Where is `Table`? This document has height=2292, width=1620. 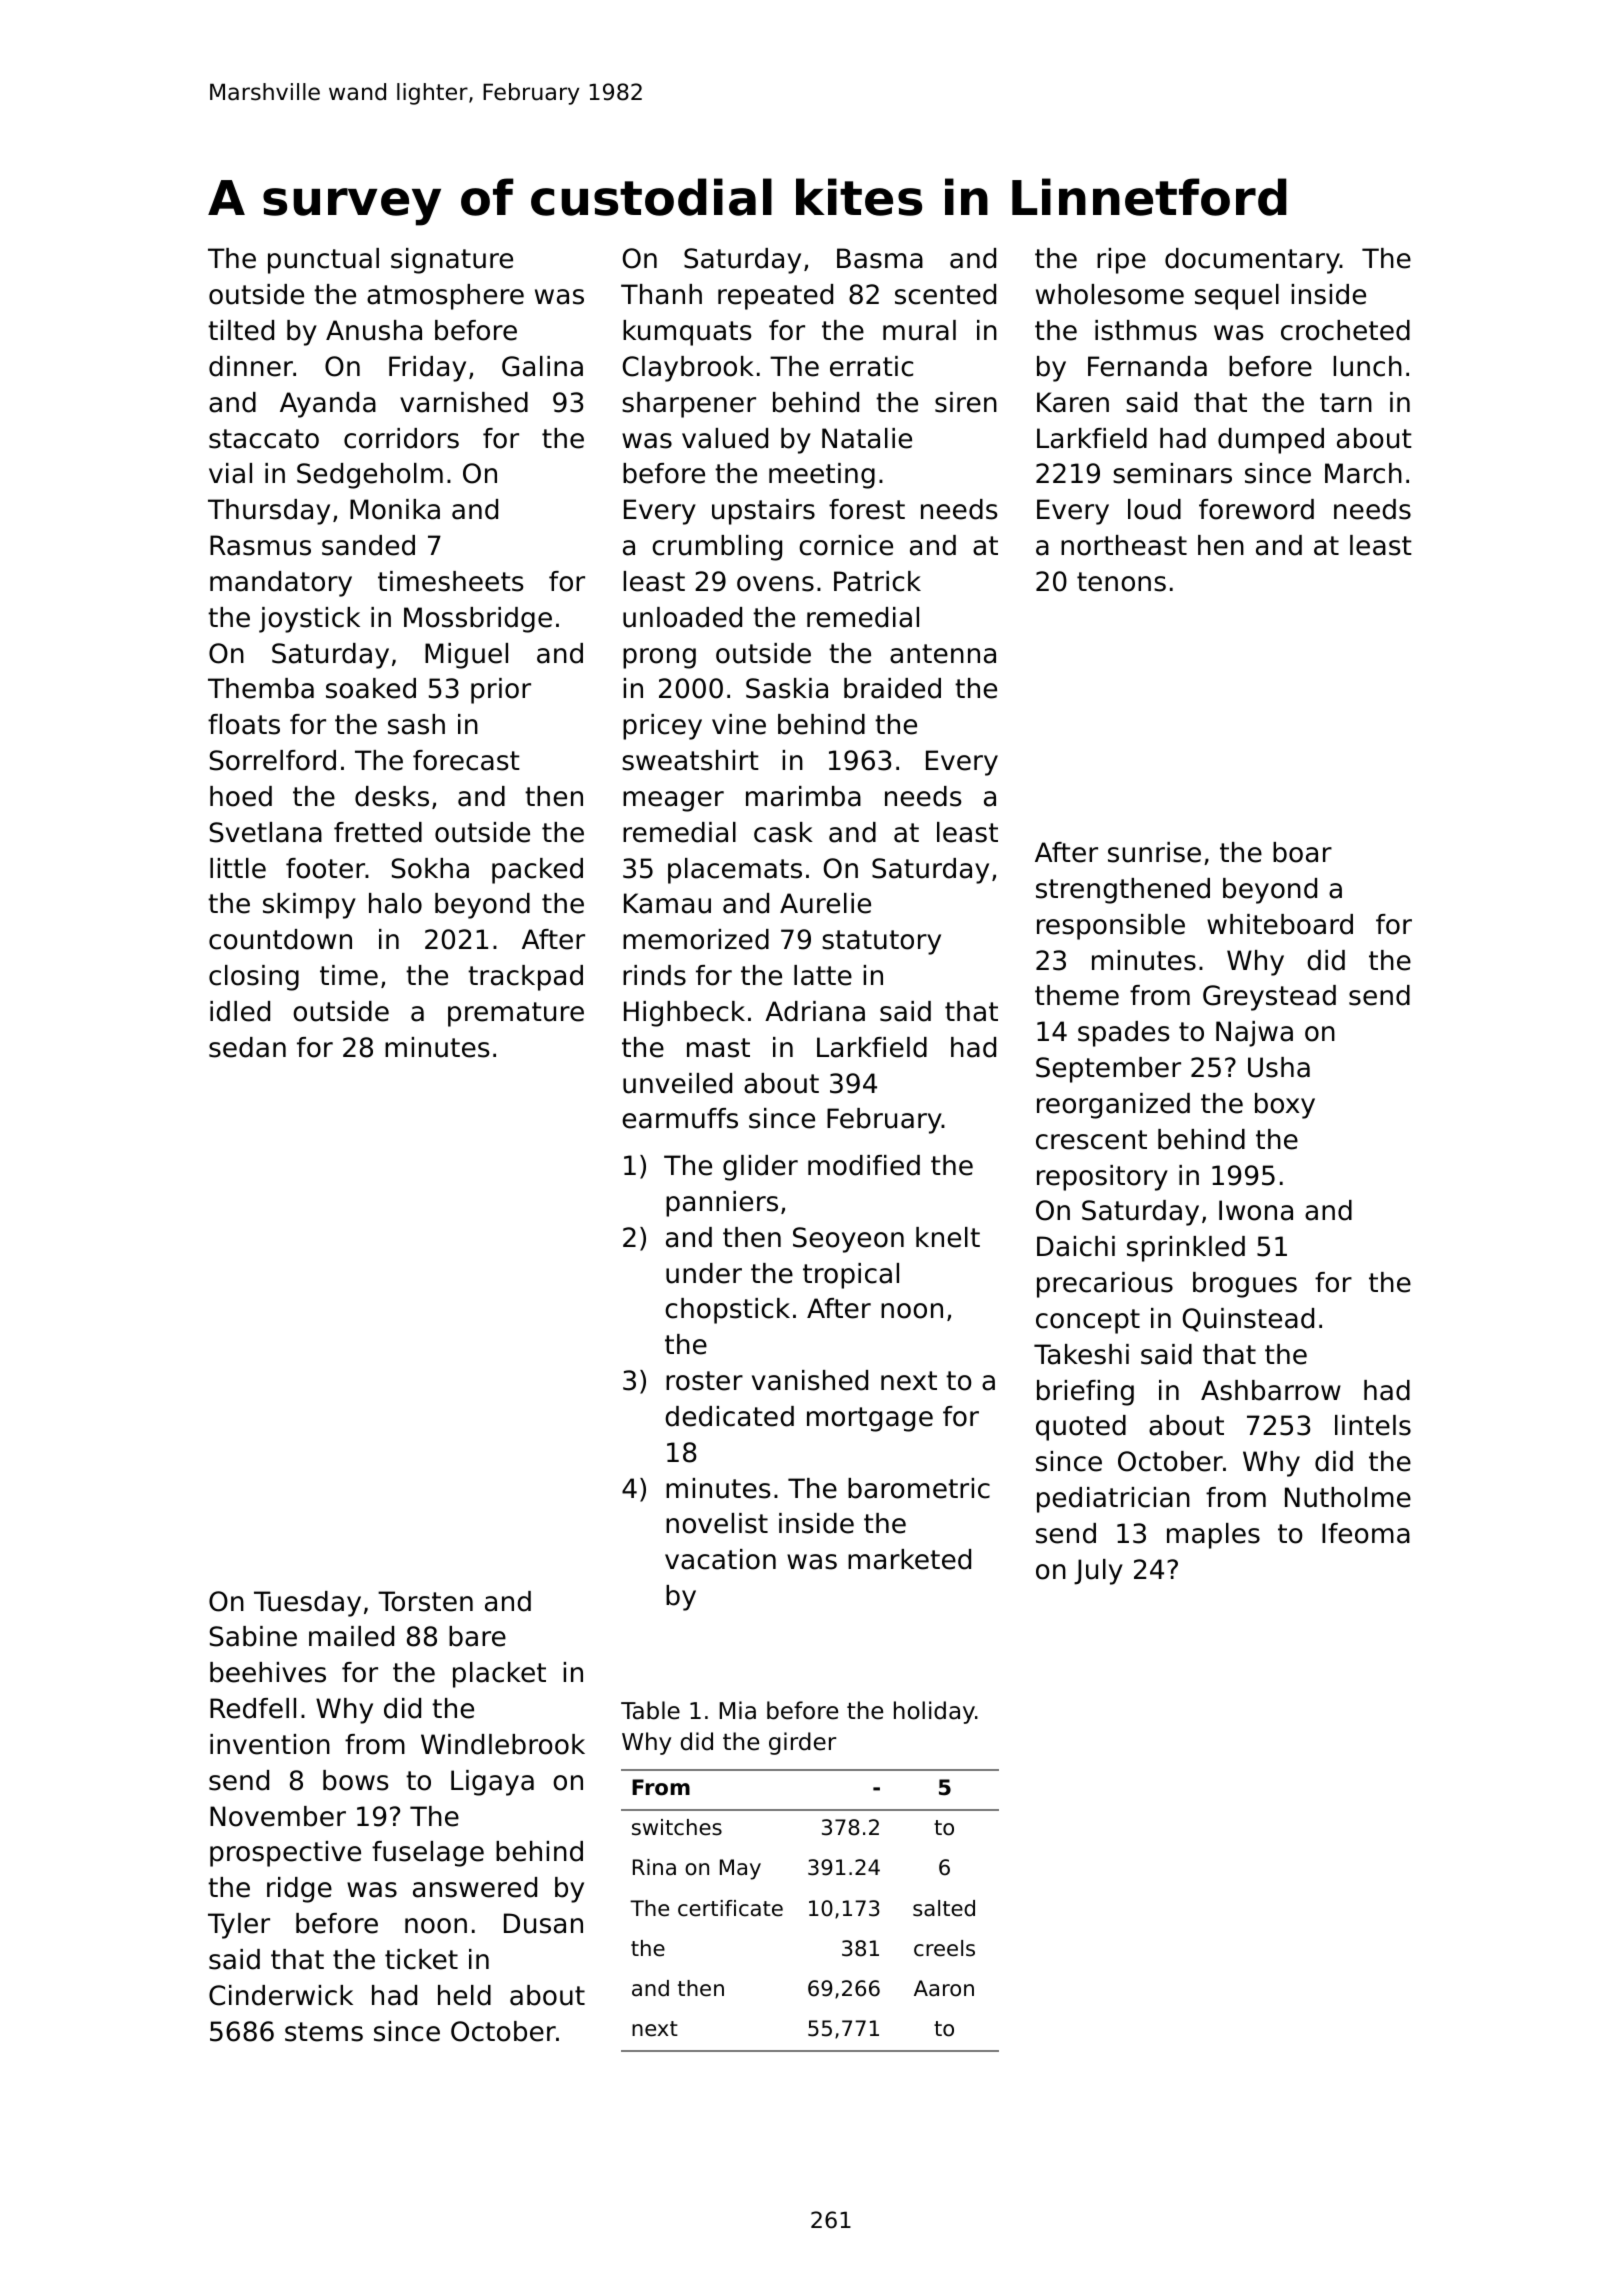
Table is located at coordinates (650, 1710).
